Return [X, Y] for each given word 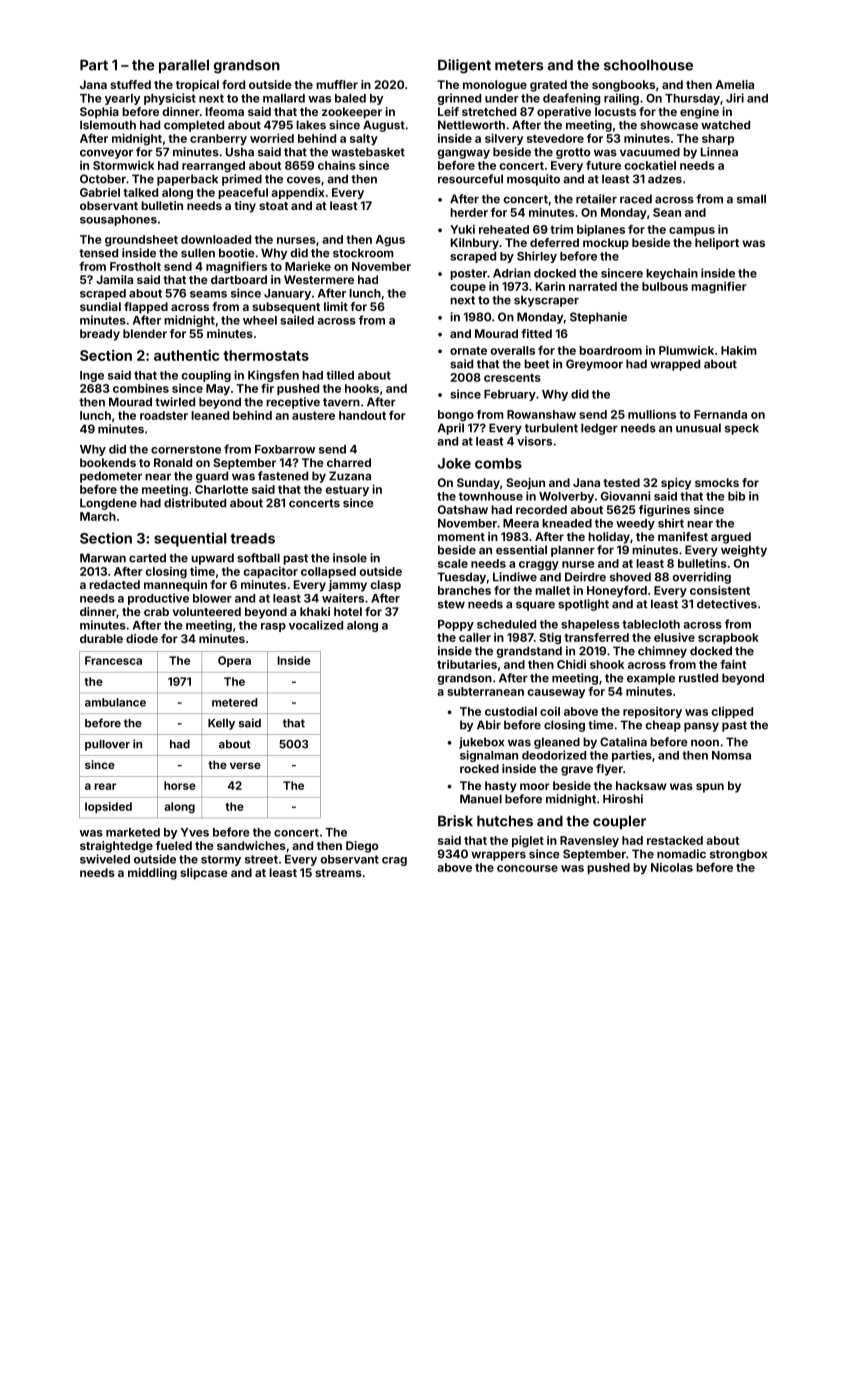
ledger [599, 429]
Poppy [456, 625]
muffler [337, 84]
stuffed [130, 84]
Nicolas [672, 867]
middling [152, 874]
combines [141, 388]
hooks [362, 388]
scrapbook [728, 638]
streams [338, 873]
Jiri [735, 98]
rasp [273, 627]
